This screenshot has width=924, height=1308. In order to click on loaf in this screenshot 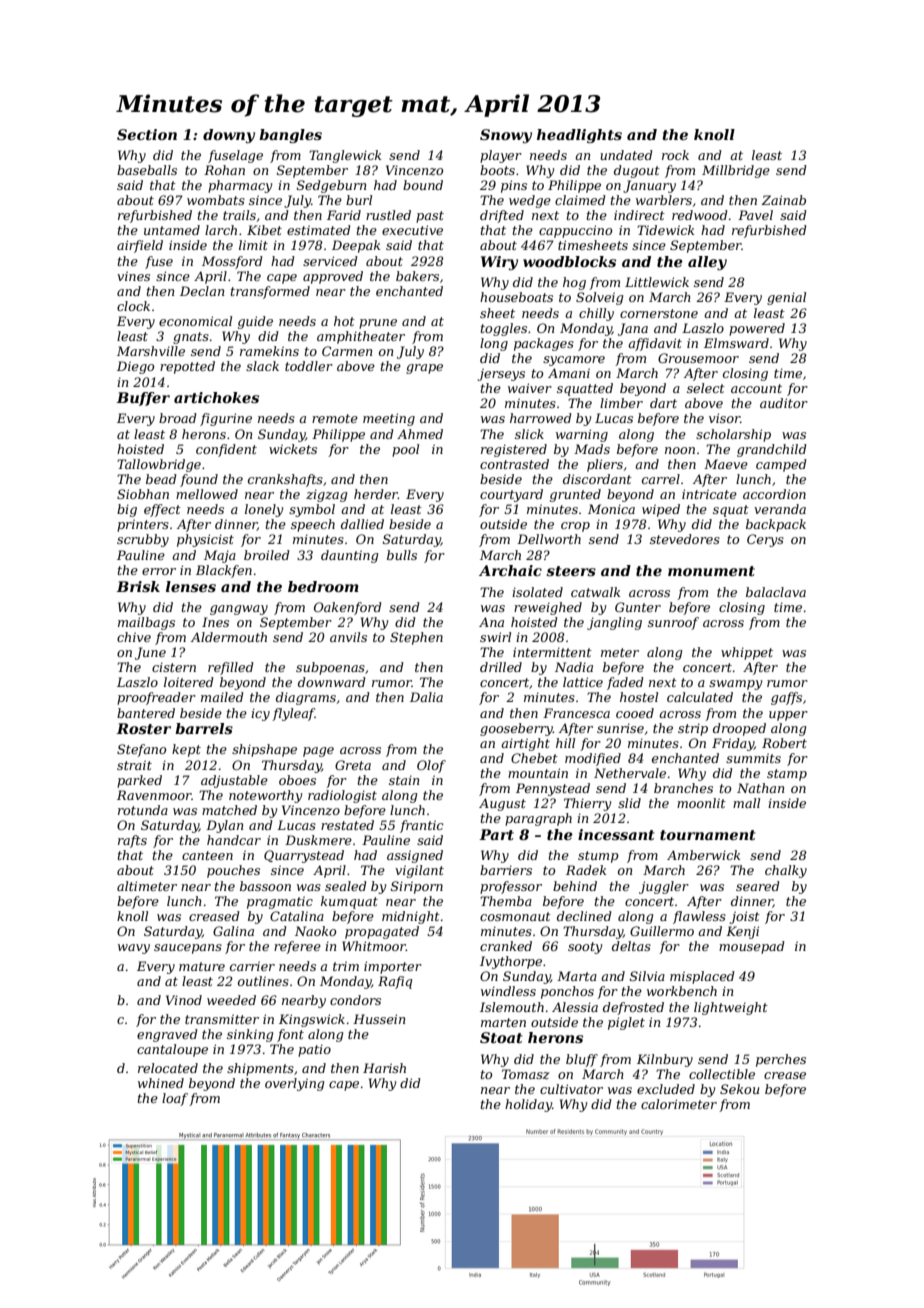, I will do `click(175, 1099)`.
